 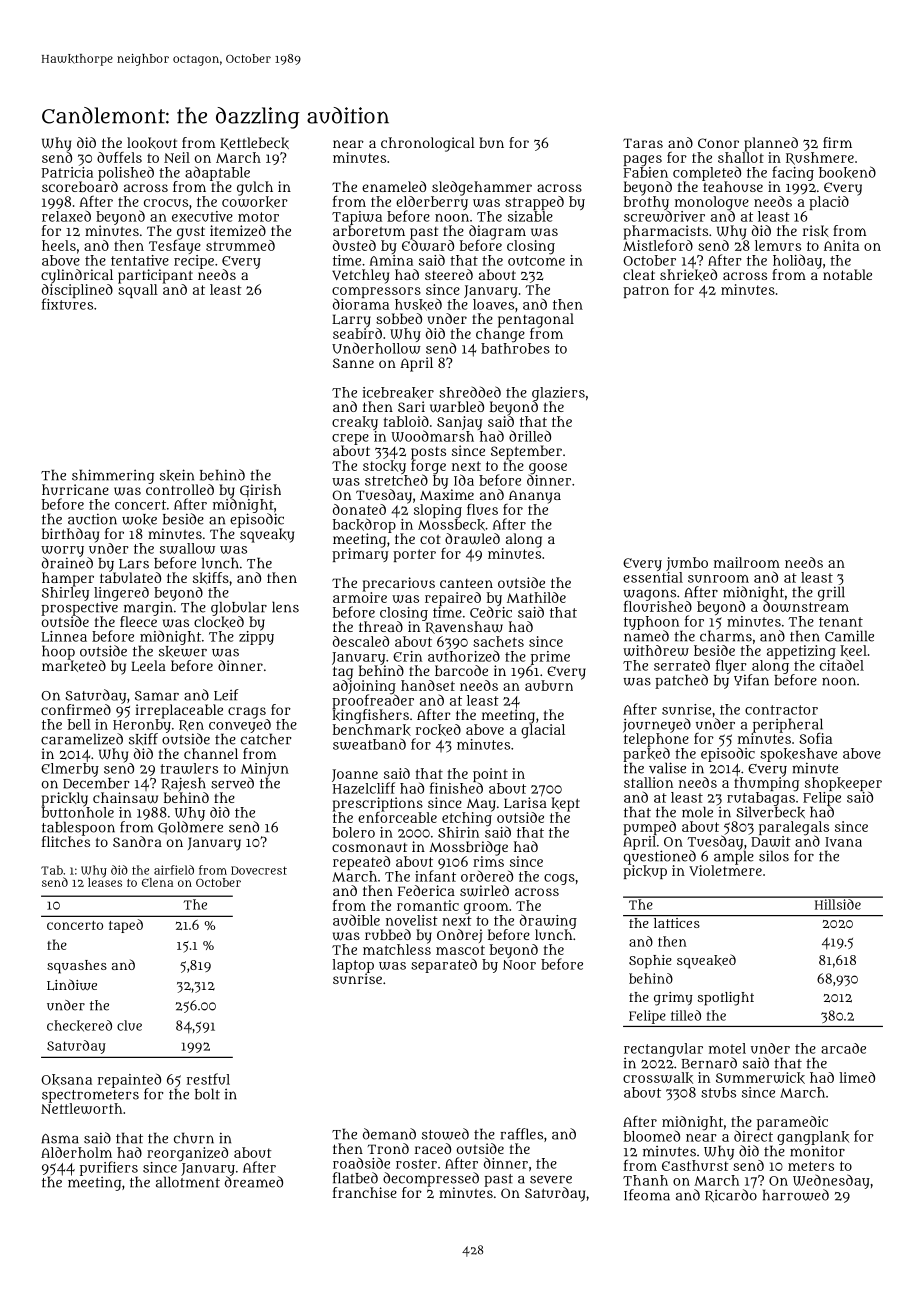 I want to click on airfield, so click(x=174, y=870).
